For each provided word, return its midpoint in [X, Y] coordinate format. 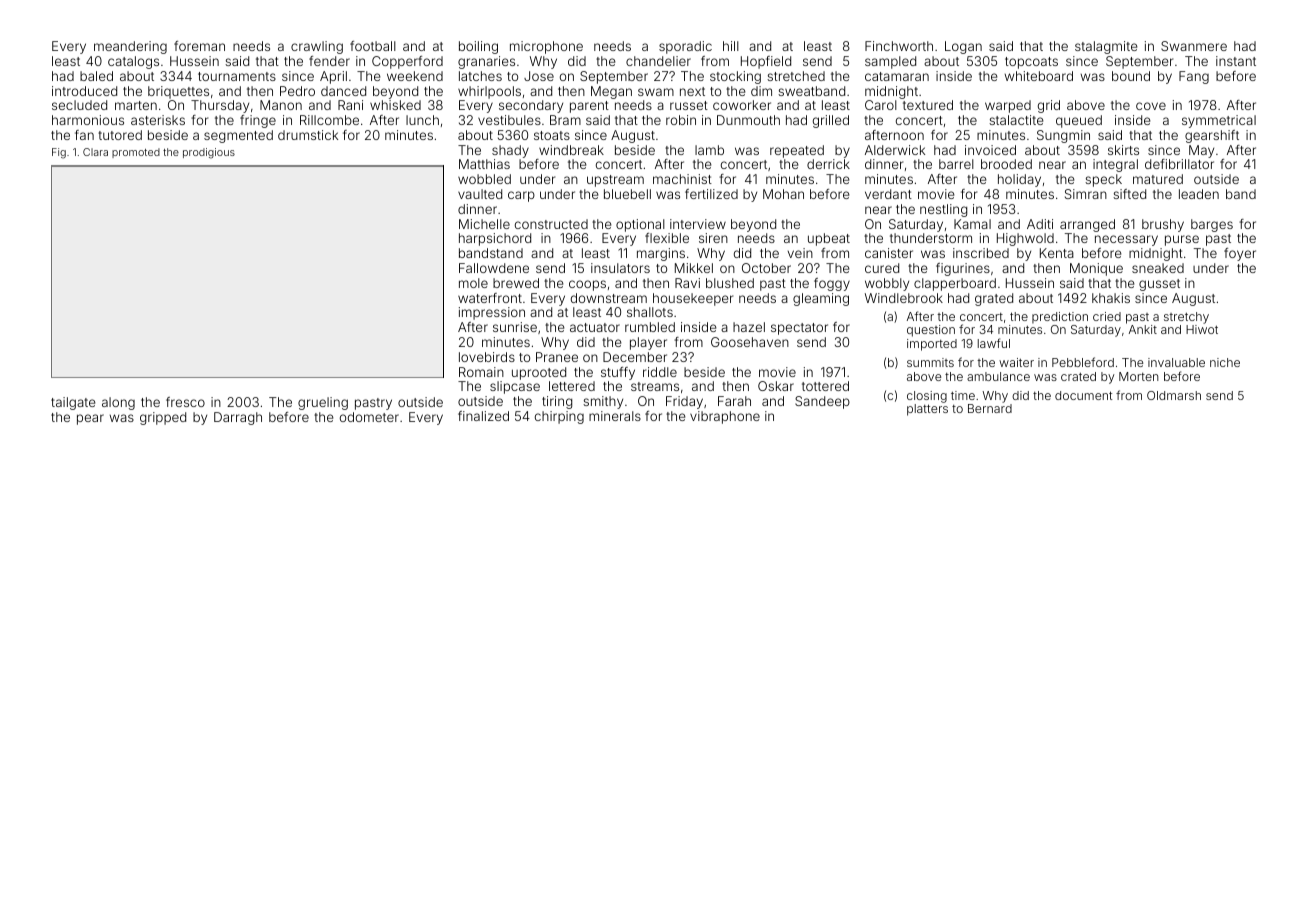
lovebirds [487, 357]
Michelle [484, 224]
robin [681, 120]
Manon [281, 105]
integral [1115, 165]
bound [1131, 76]
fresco [185, 402]
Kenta [1057, 253]
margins [661, 254]
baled [96, 76]
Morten [1139, 376]
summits [930, 362]
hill [731, 46]
